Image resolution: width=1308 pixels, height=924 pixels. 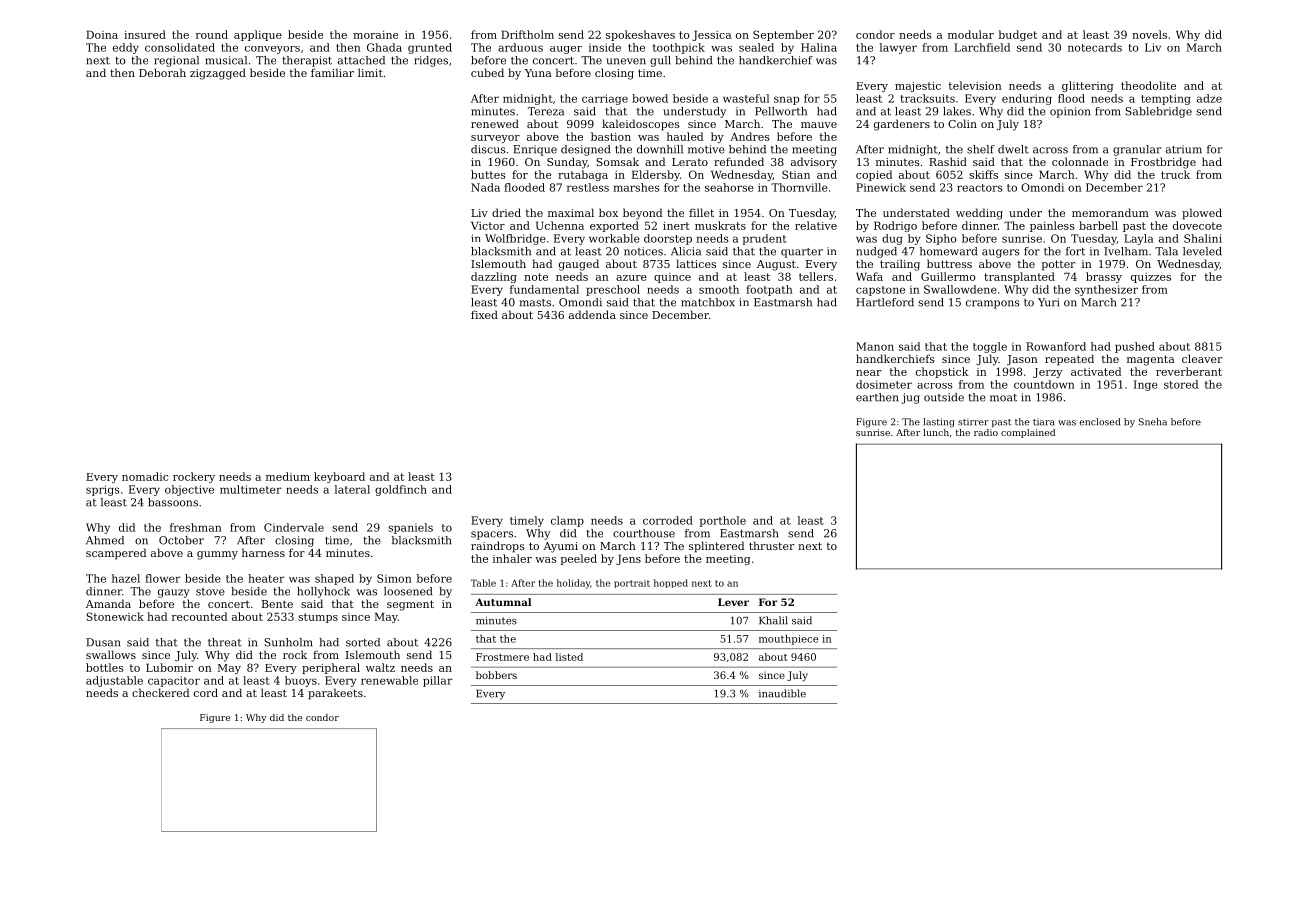 What do you see at coordinates (288, 476) in the image?
I see `medium` at bounding box center [288, 476].
